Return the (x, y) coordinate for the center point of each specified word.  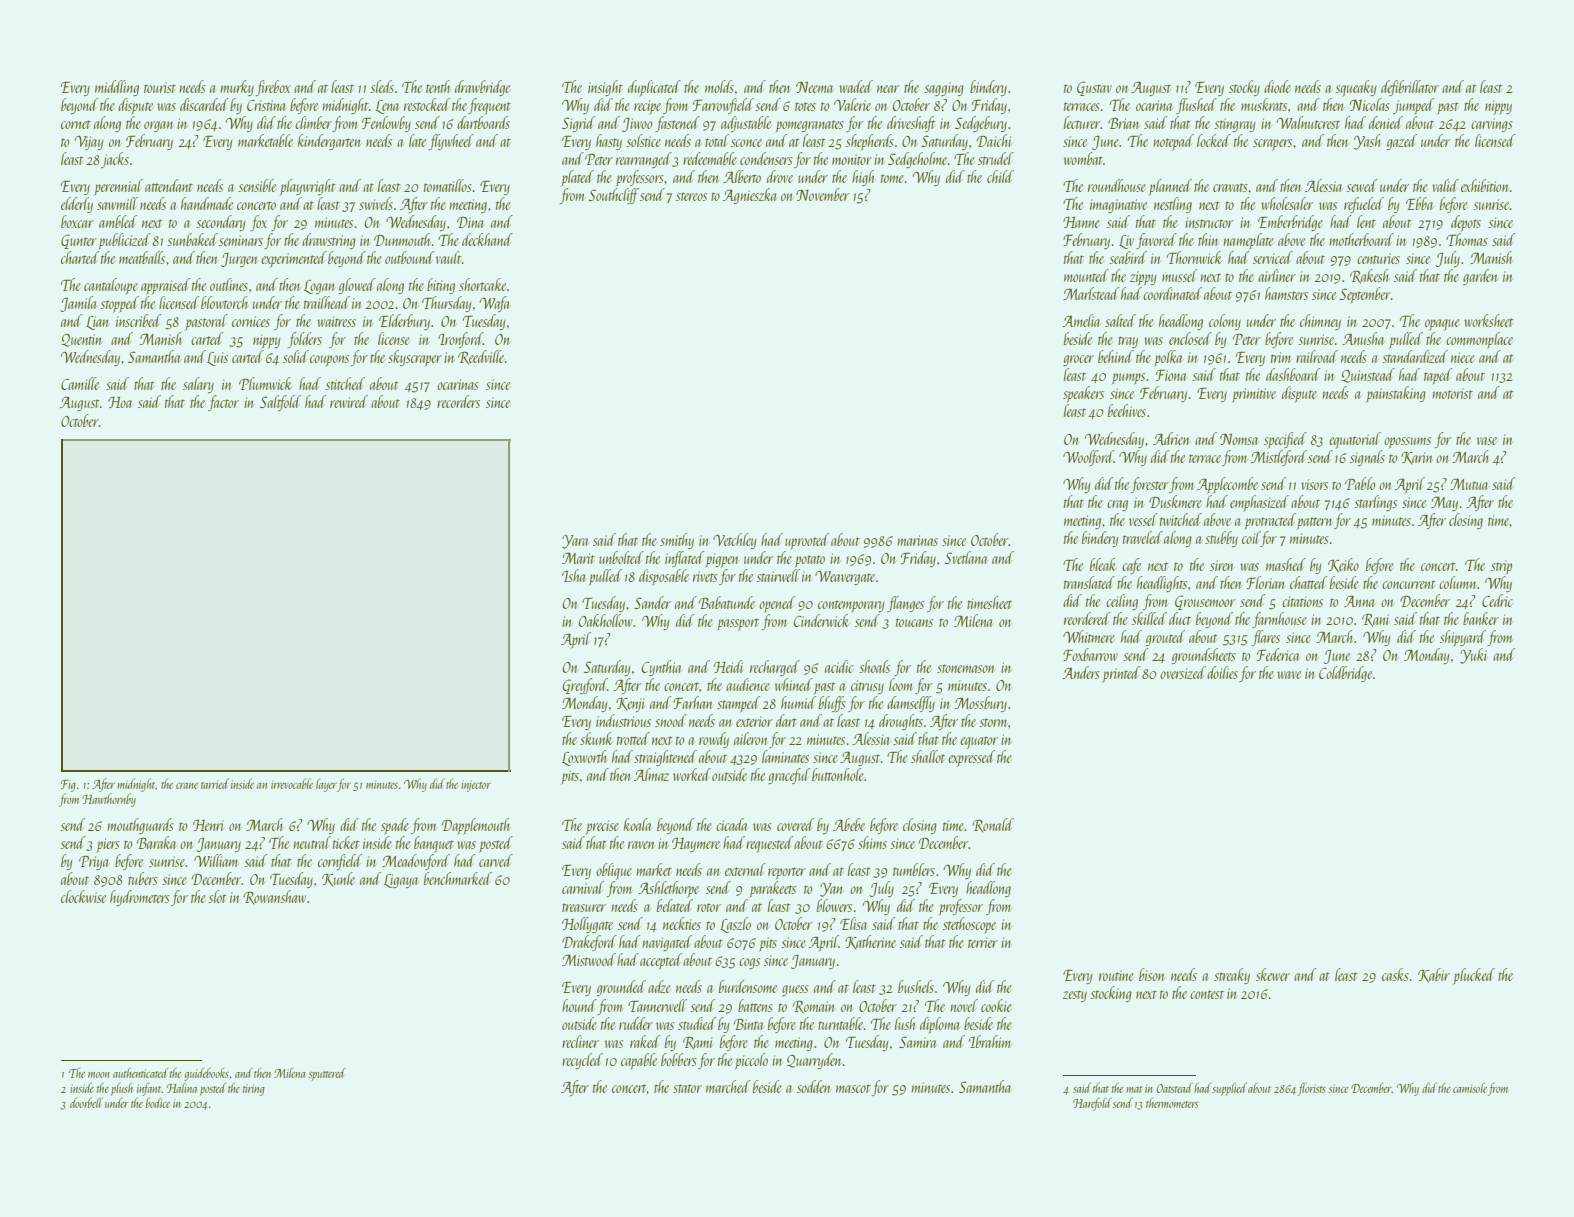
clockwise (83, 896)
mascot (853, 1088)
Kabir (1434, 975)
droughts (901, 722)
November (822, 194)
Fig (68, 786)
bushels (916, 986)
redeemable (710, 158)
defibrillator (1410, 88)
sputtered (327, 1074)
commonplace (1479, 340)
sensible (257, 185)
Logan (319, 287)
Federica (1278, 654)
